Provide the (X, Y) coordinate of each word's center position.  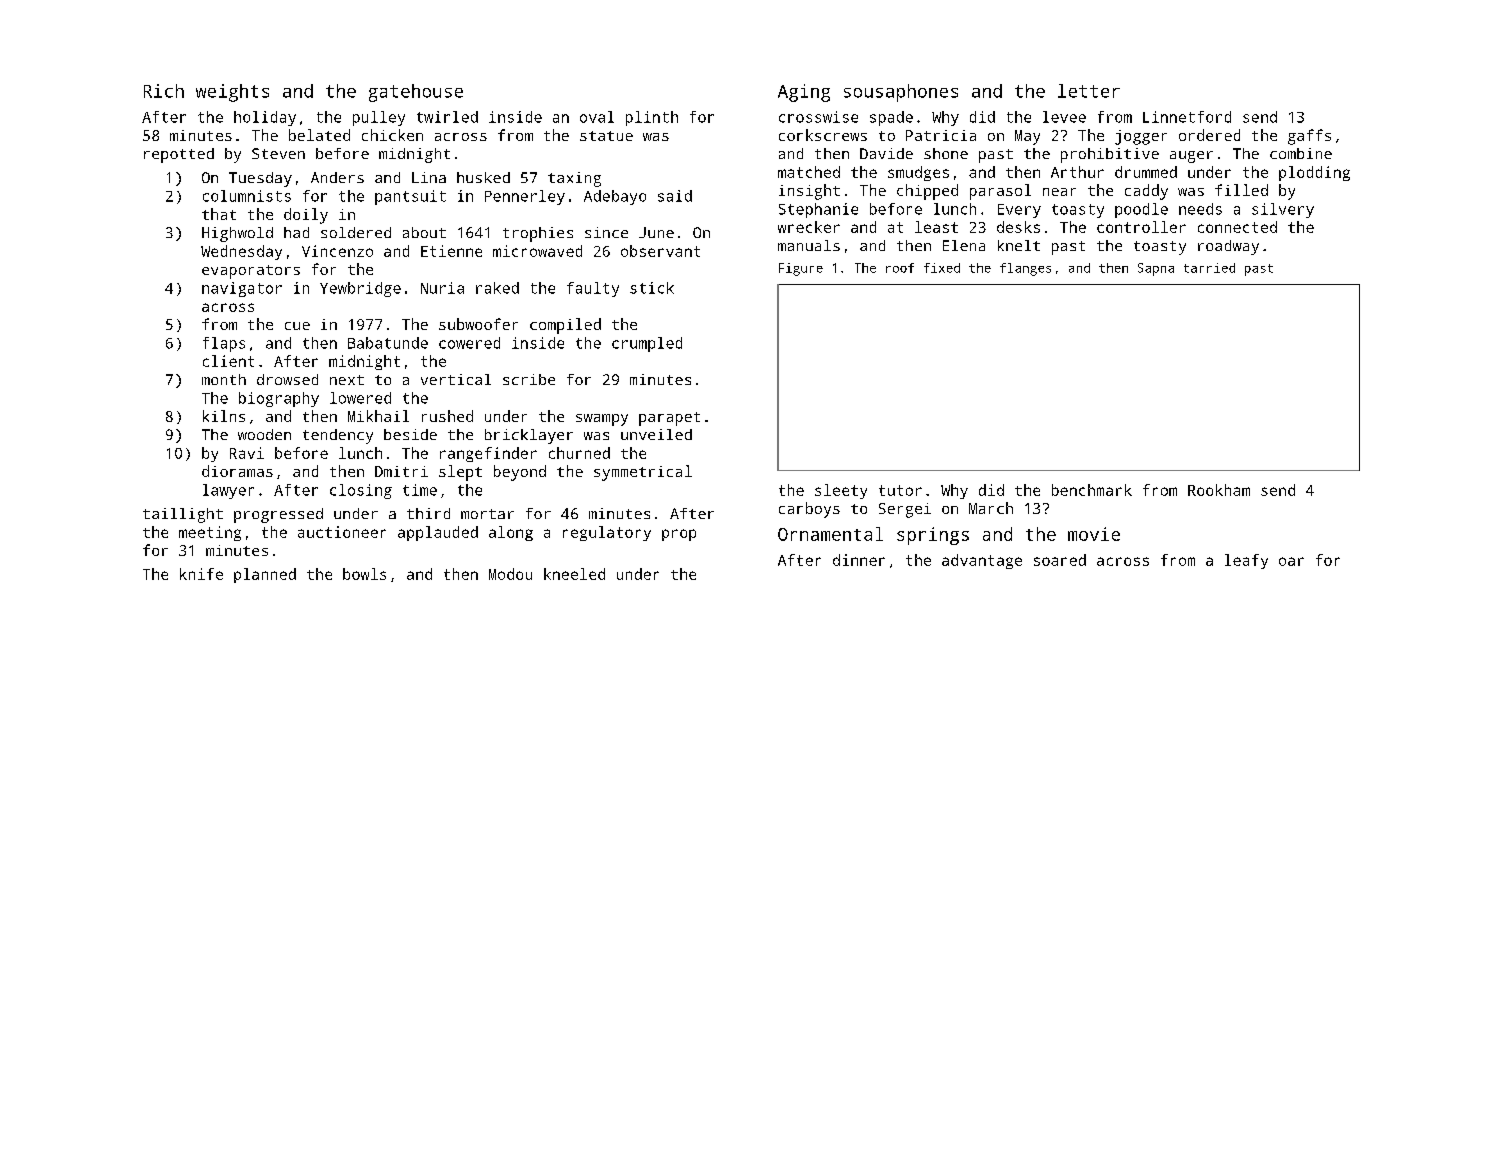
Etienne (451, 251)
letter (1089, 91)
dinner (859, 560)
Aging (804, 93)
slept (460, 473)
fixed (942, 268)
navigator (242, 289)
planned (265, 575)
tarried (1209, 268)
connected (1237, 227)
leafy (1246, 561)
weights (232, 93)
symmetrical (643, 473)
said (675, 196)
